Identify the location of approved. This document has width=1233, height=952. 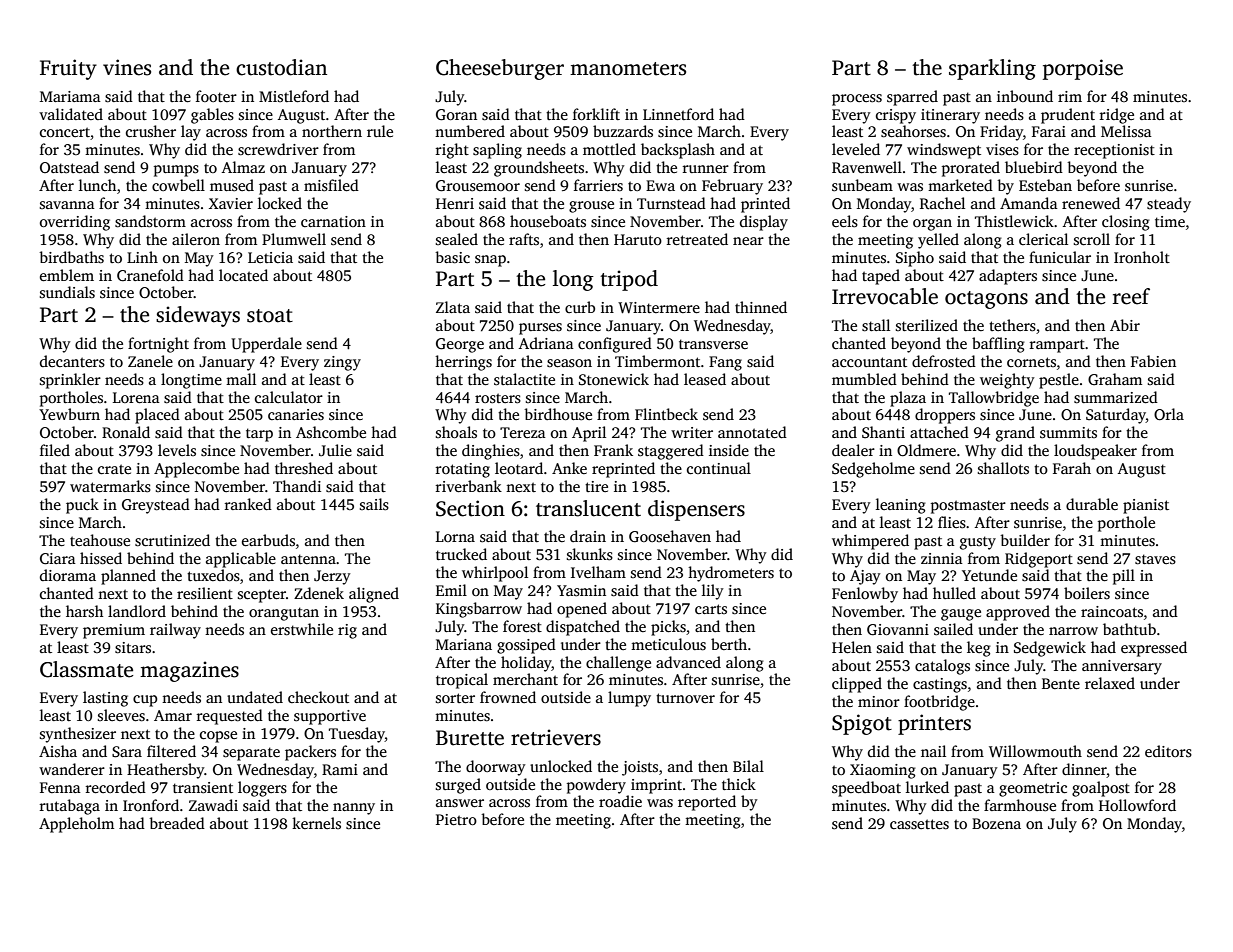
(1018, 613).
